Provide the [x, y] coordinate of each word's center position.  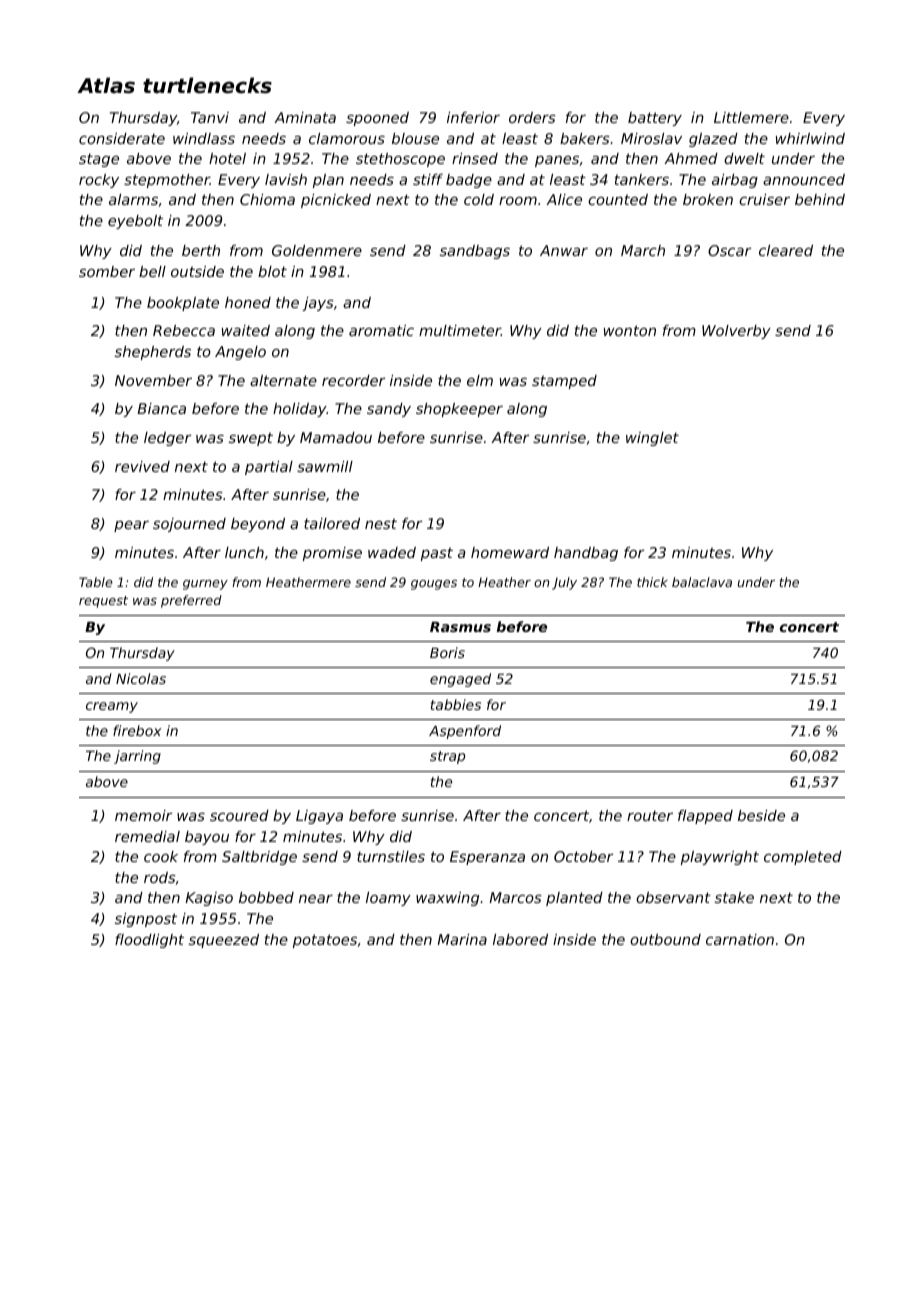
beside [761, 815]
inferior [473, 117]
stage [99, 160]
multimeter [460, 330]
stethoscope [400, 160]
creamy [112, 707]
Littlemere [751, 117]
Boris [447, 652]
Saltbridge [259, 858]
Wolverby [736, 332]
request [103, 602]
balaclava [702, 582]
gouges [434, 585]
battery [655, 119]
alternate [283, 380]
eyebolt [135, 222]
